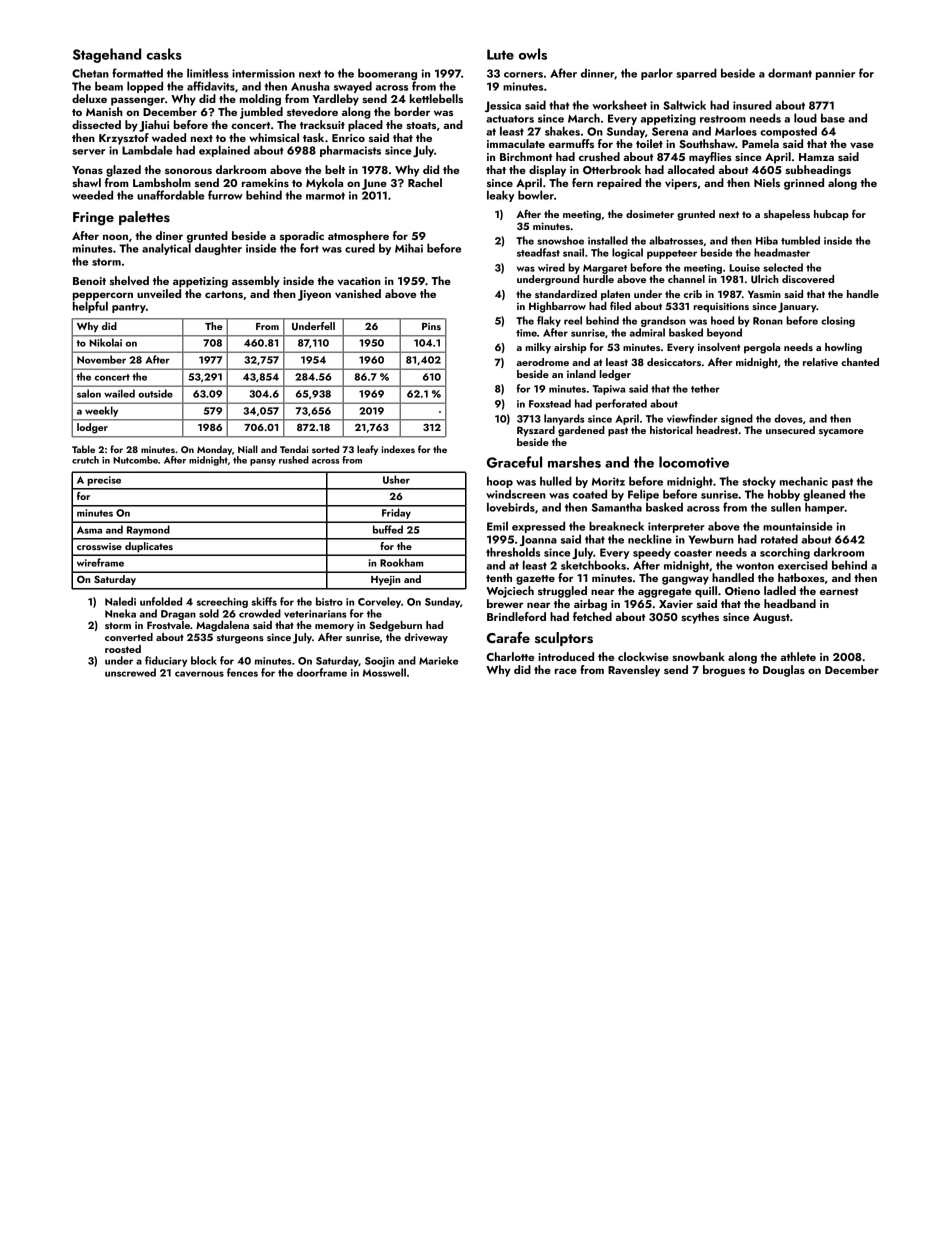 Image resolution: width=952 pixels, height=1233 pixels. I want to click on sycamore, so click(841, 433).
